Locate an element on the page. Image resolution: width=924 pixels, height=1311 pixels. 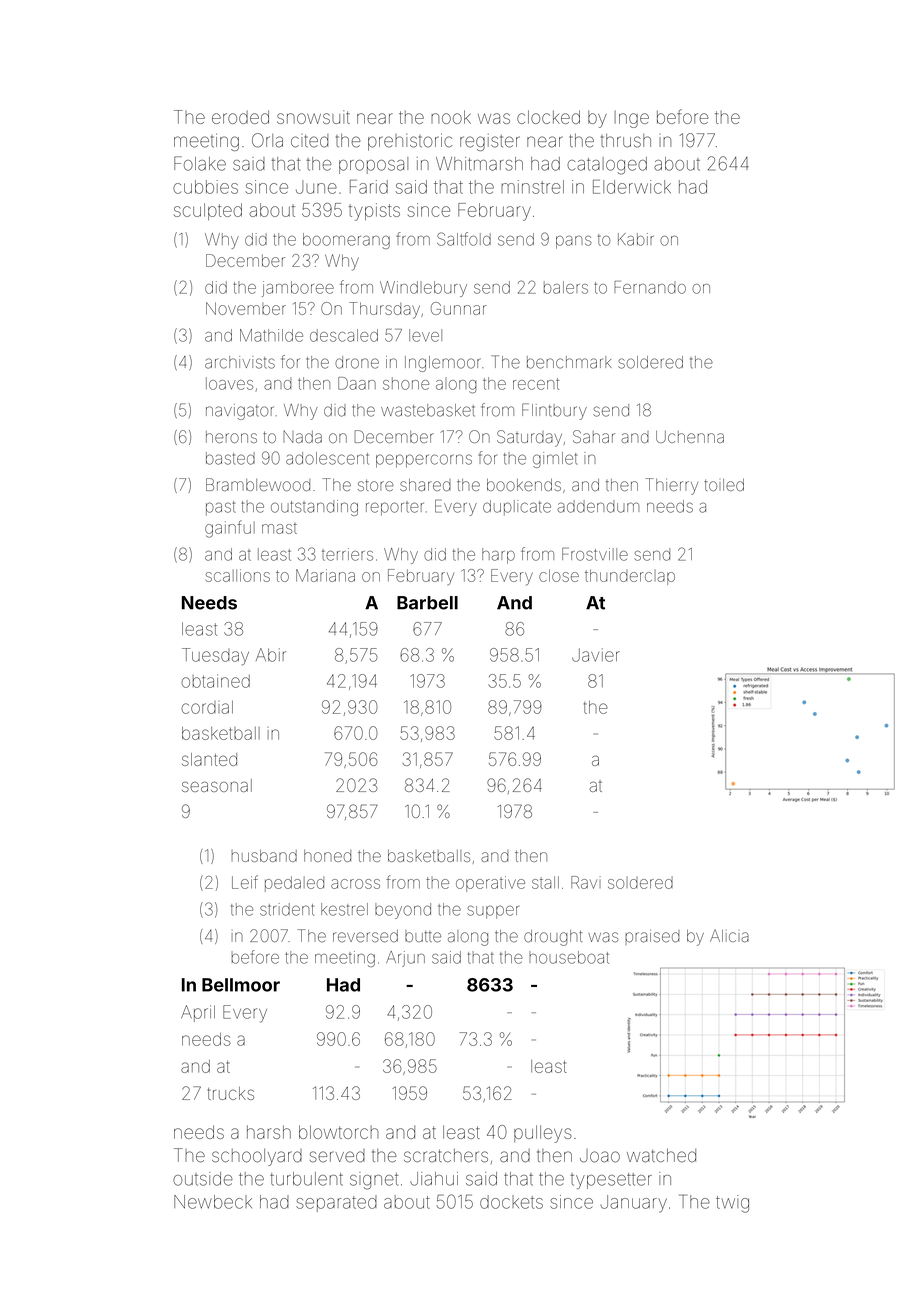
Fernando is located at coordinates (650, 287).
